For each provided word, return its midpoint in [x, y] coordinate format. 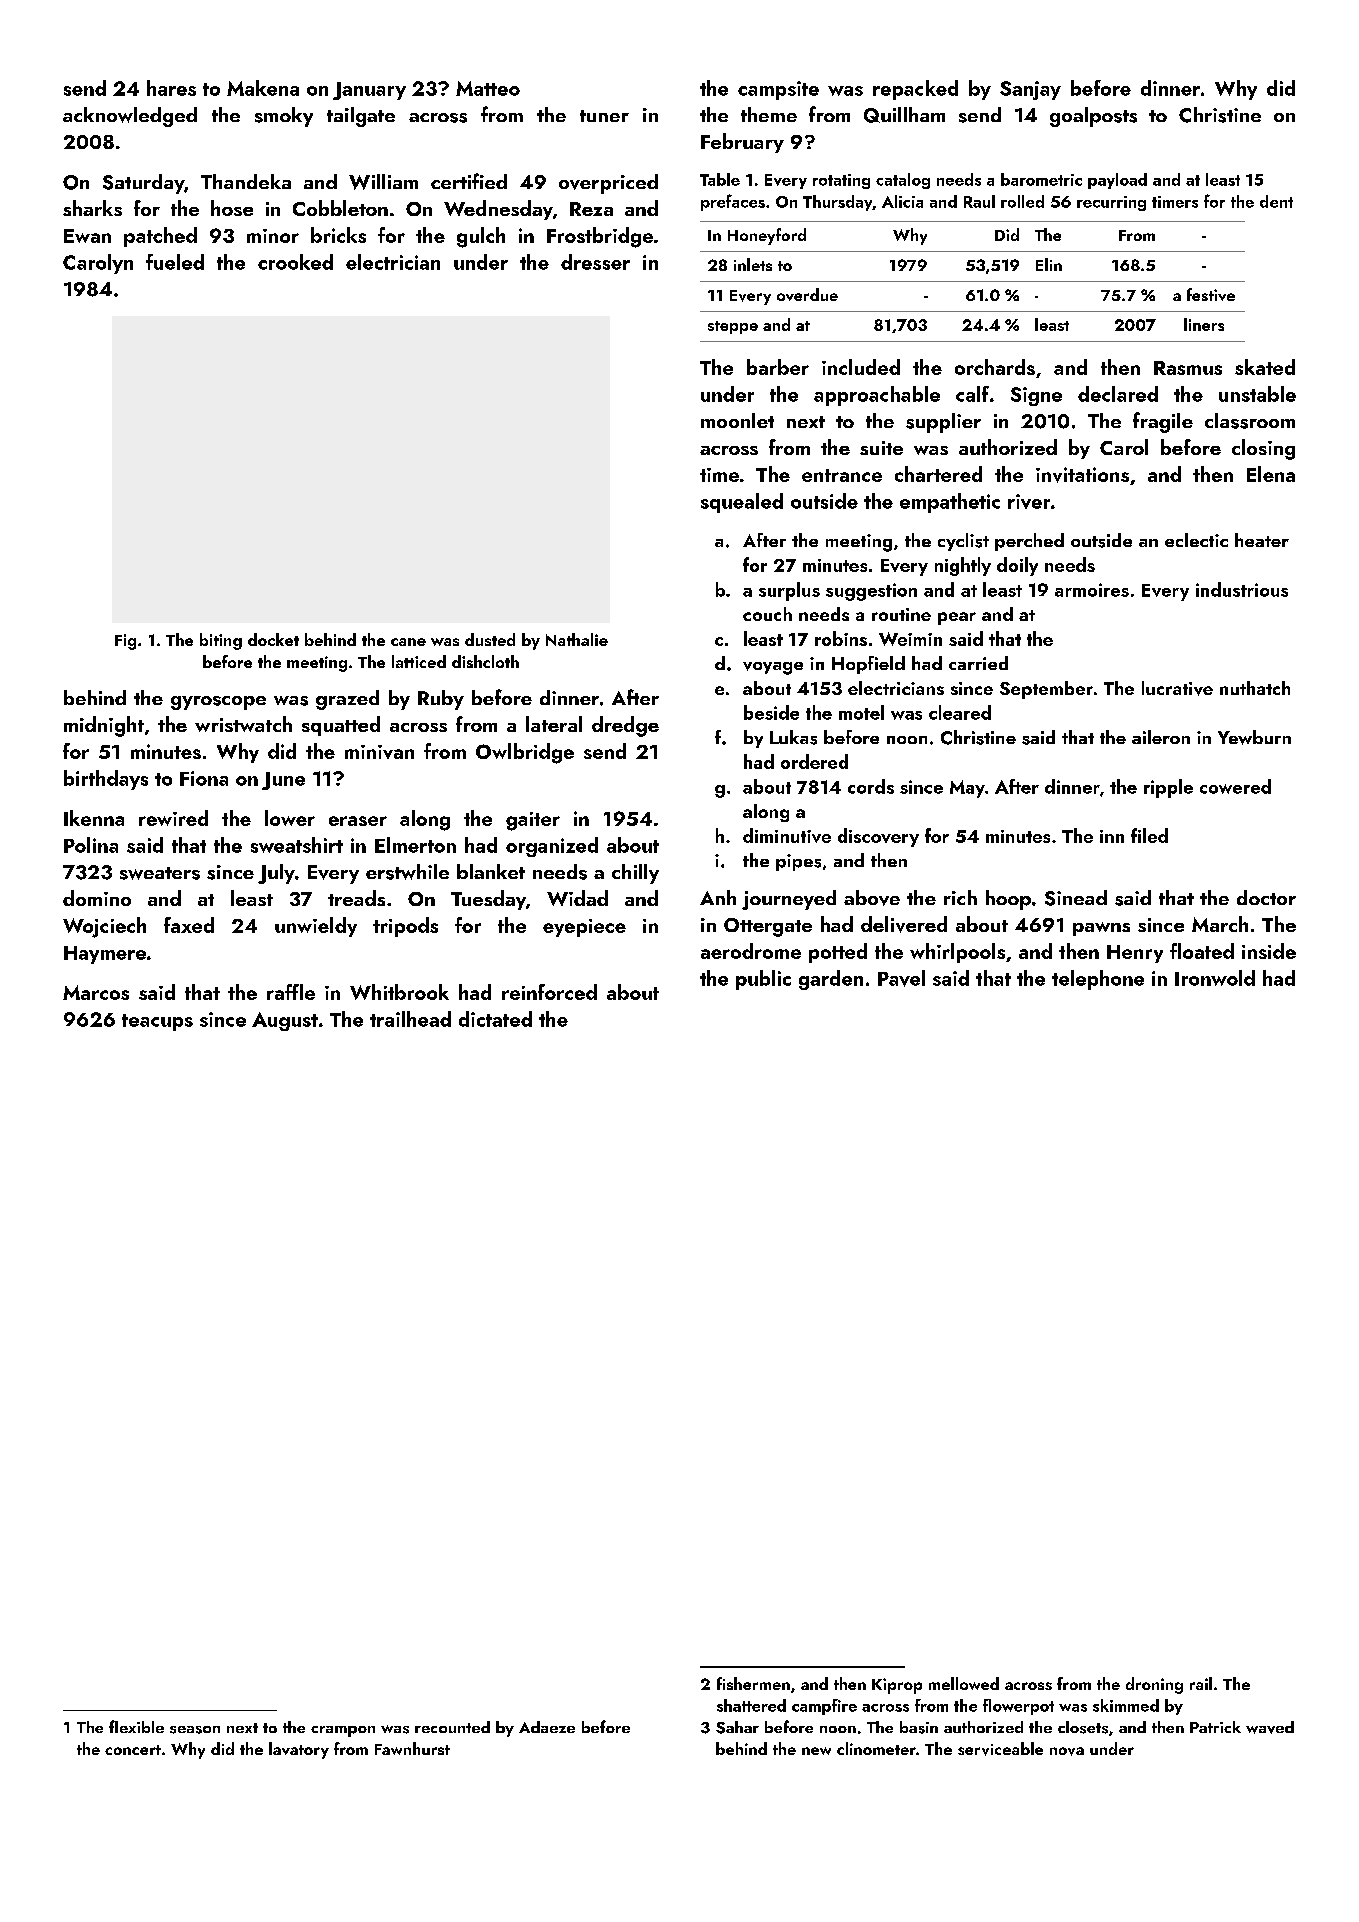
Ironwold [1215, 978]
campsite [778, 90]
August [285, 1021]
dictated [495, 1019]
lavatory [299, 1750]
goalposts [1093, 117]
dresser [595, 262]
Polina [91, 845]
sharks [92, 208]
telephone [1098, 980]
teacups [157, 1022]
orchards [995, 367]
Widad [577, 898]
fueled [175, 262]
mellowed [964, 1683]
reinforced [549, 992]
